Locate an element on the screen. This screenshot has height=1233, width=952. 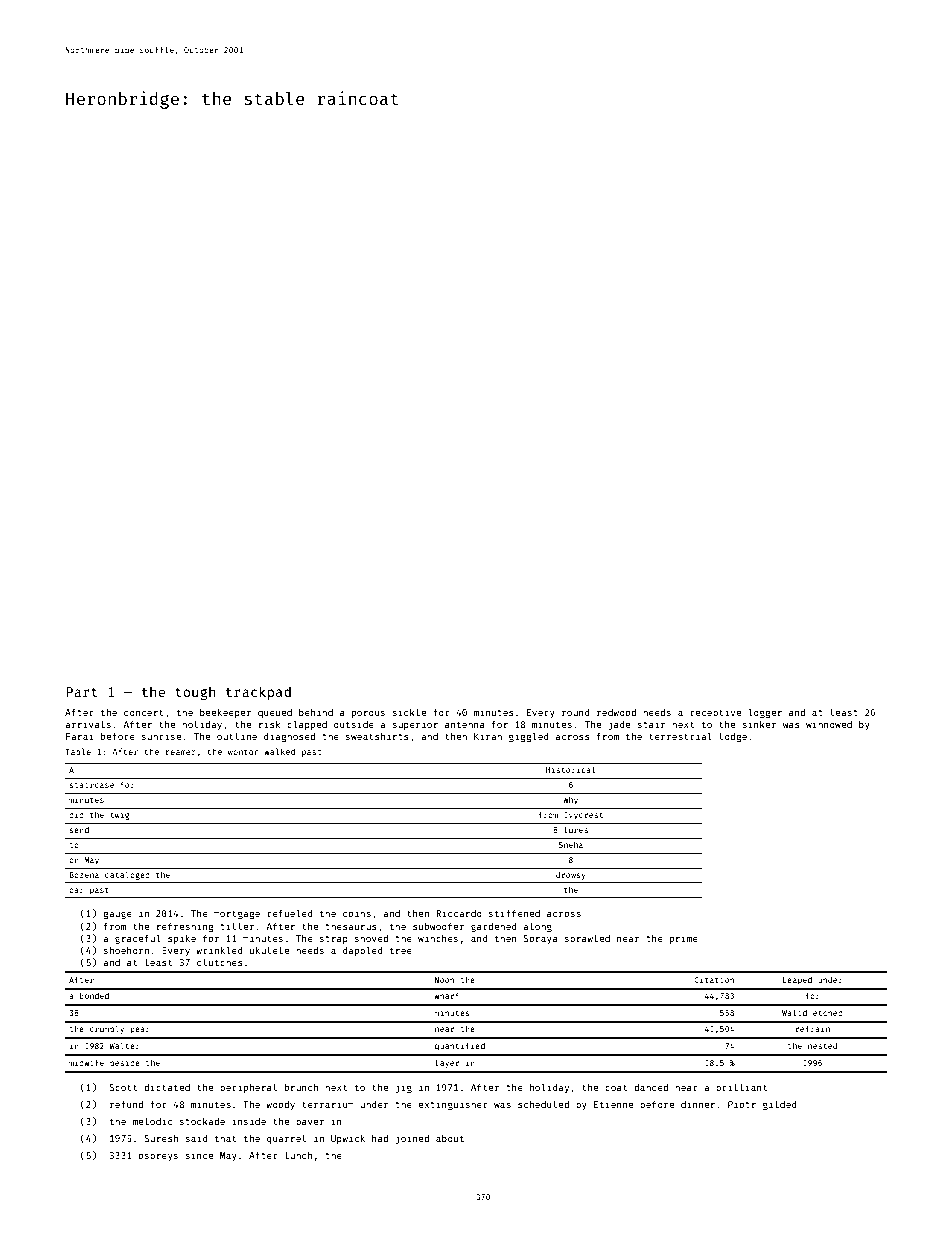
pear is located at coordinates (140, 1030).
